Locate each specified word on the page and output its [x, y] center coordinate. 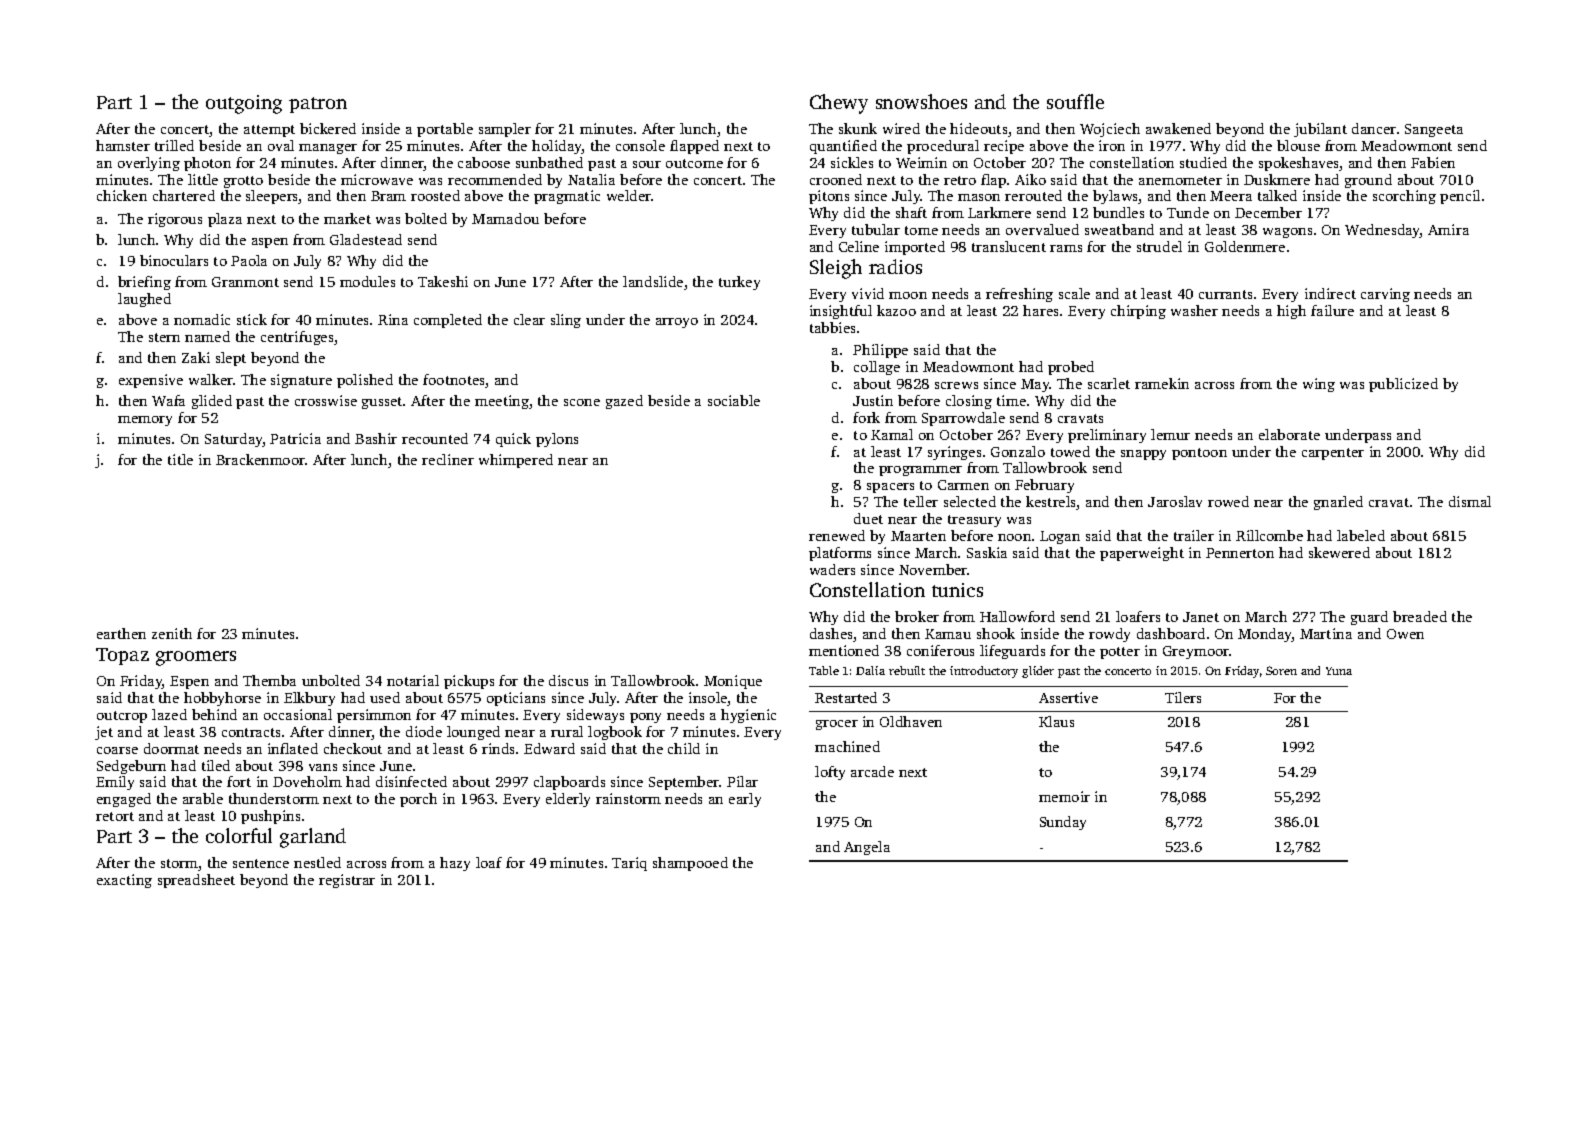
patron [318, 105]
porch [418, 800]
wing [1319, 385]
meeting [502, 402]
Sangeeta [1434, 130]
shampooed [690, 864]
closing [969, 402]
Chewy [839, 104]
